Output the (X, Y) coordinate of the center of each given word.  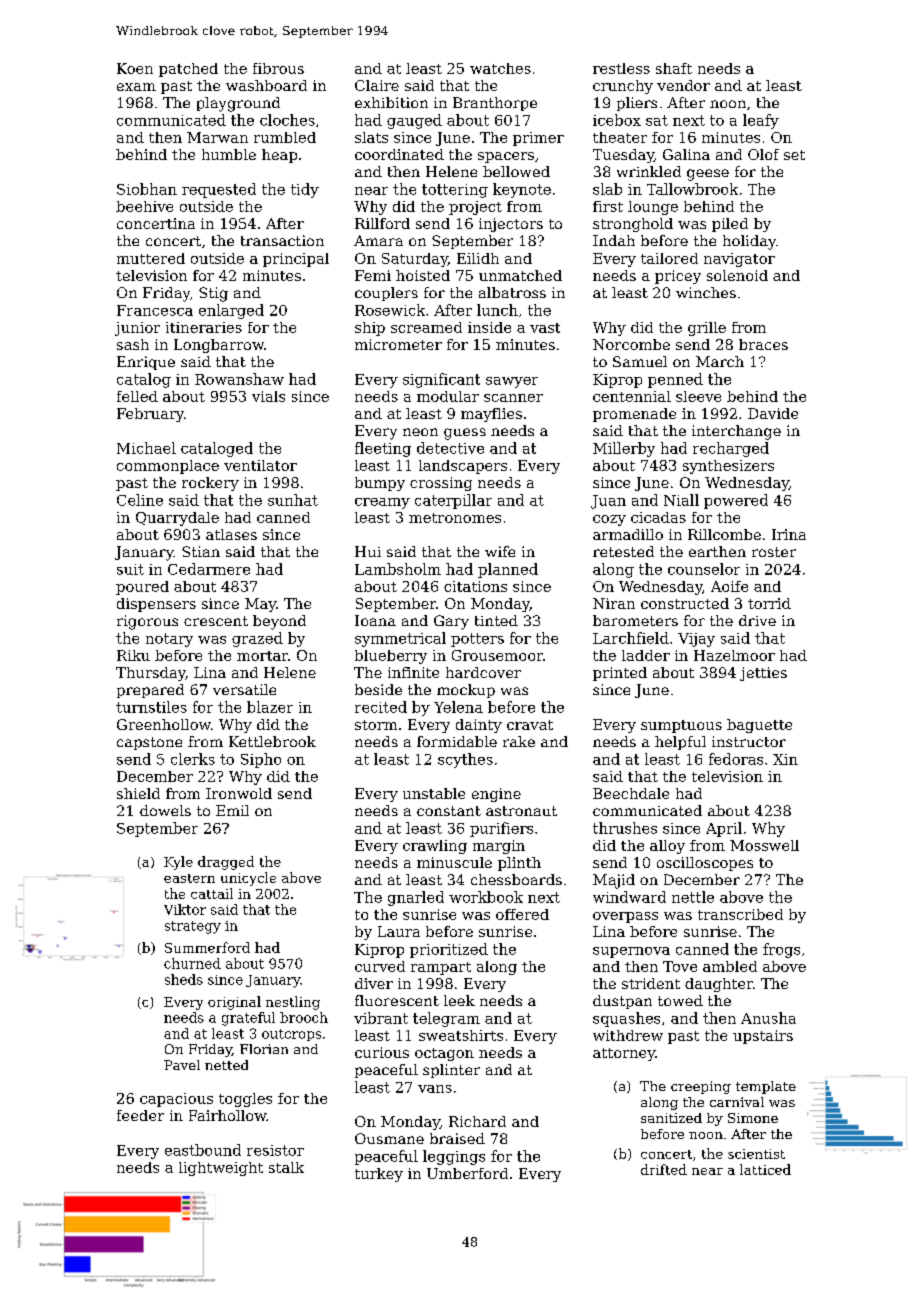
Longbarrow (219, 346)
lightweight (221, 1169)
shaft (674, 68)
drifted (664, 1169)
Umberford (467, 1173)
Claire (377, 85)
